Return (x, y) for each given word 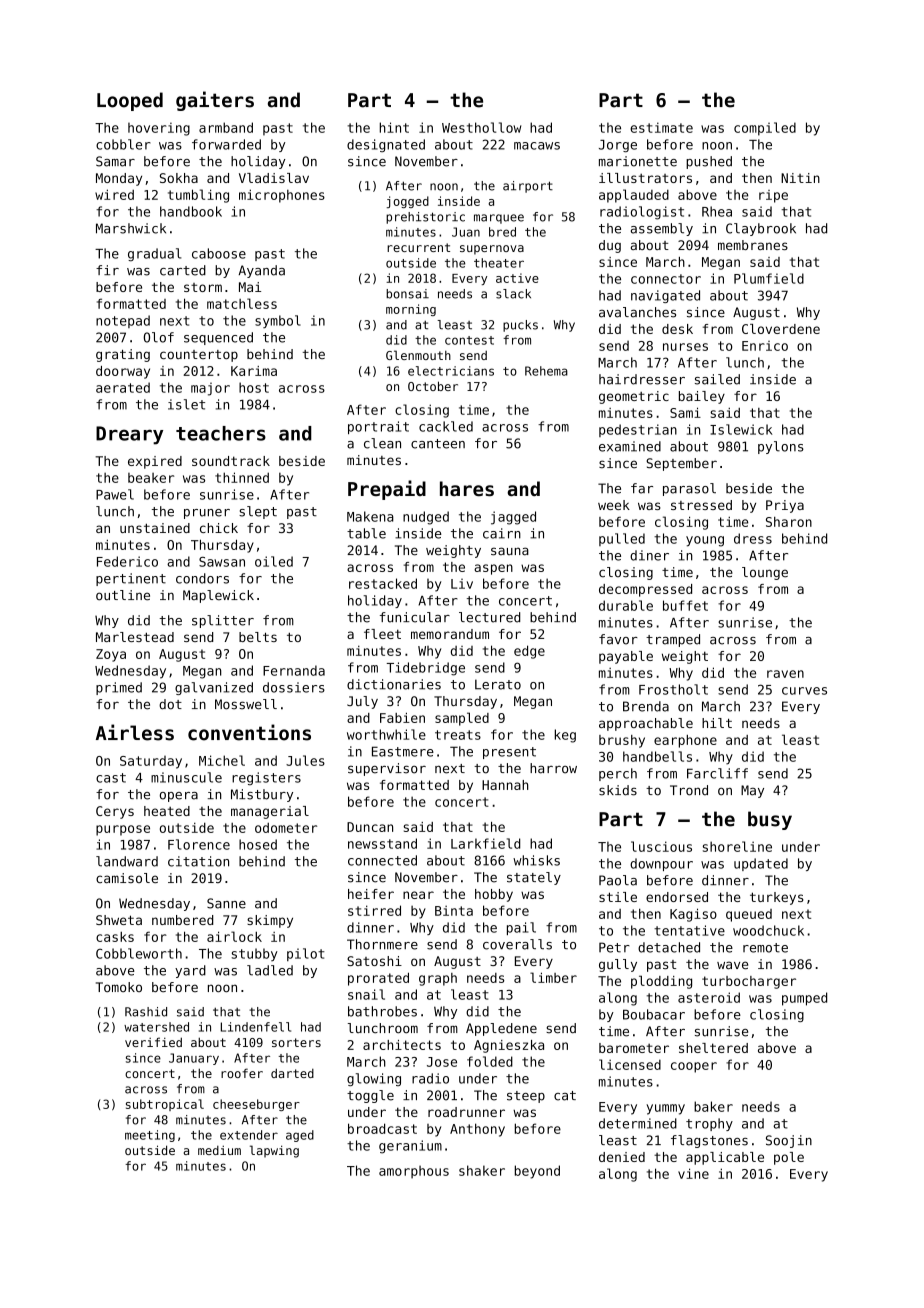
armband (226, 127)
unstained (155, 528)
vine (693, 1173)
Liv (462, 584)
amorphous (414, 1172)
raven (785, 674)
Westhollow (481, 127)
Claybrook (761, 229)
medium (219, 1150)
